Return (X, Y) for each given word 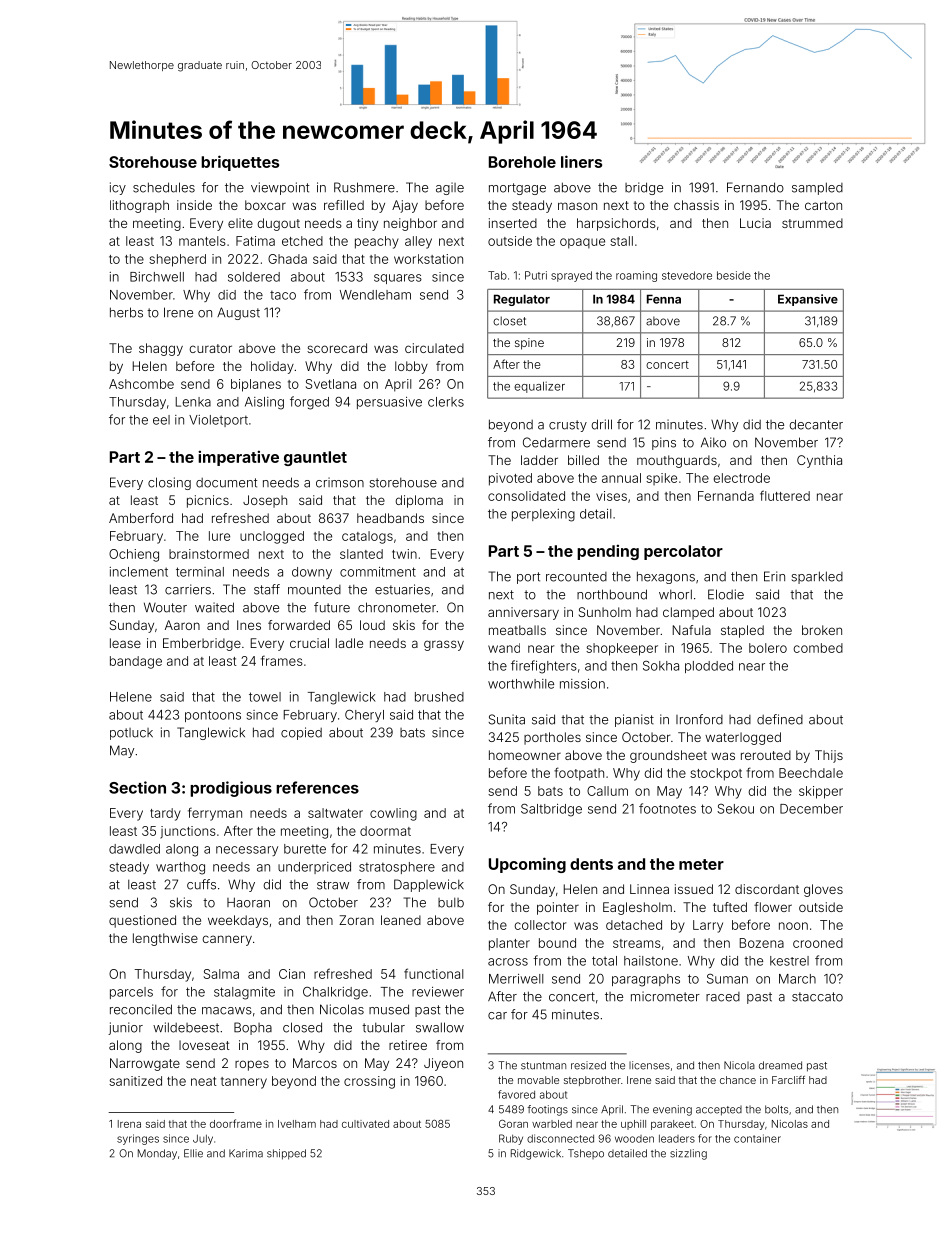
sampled (817, 188)
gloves (823, 890)
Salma (221, 974)
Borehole (522, 162)
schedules (164, 187)
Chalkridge (335, 993)
